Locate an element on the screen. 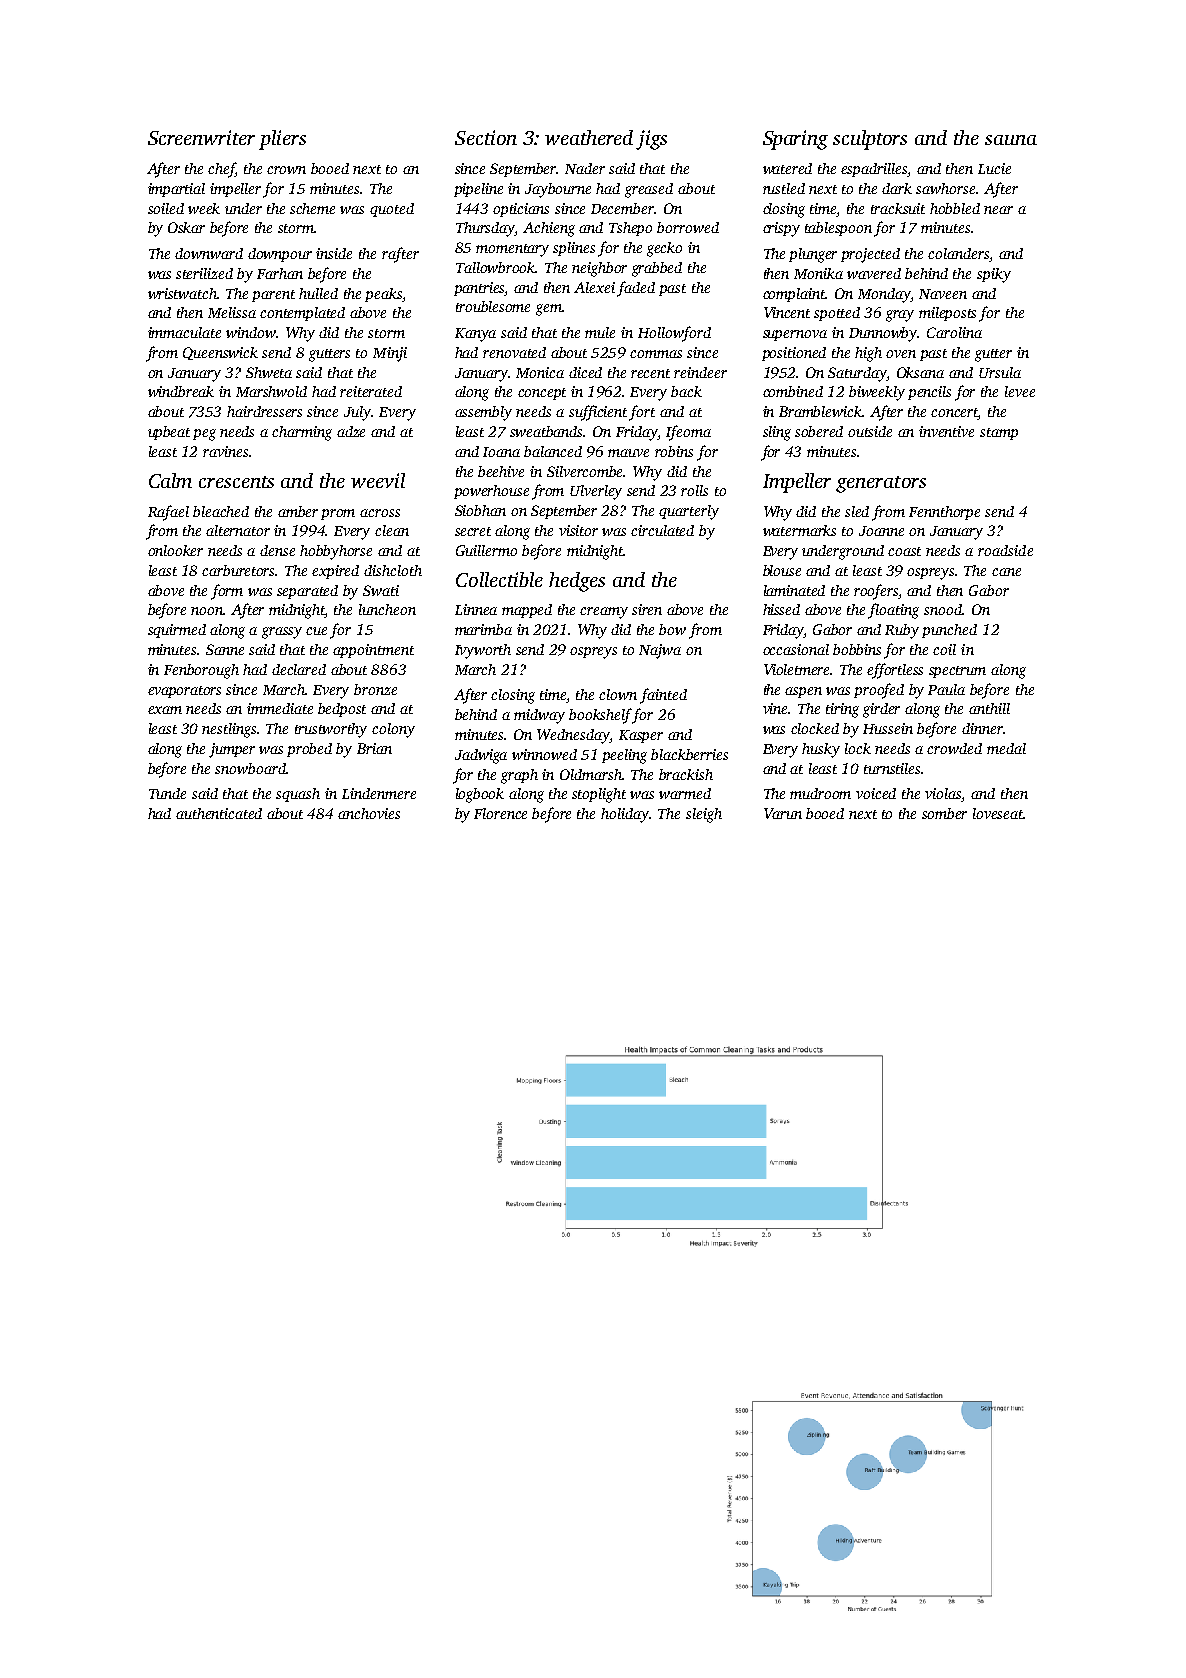 This screenshot has height=1678, width=1186. Screenwriter is located at coordinates (201, 137).
